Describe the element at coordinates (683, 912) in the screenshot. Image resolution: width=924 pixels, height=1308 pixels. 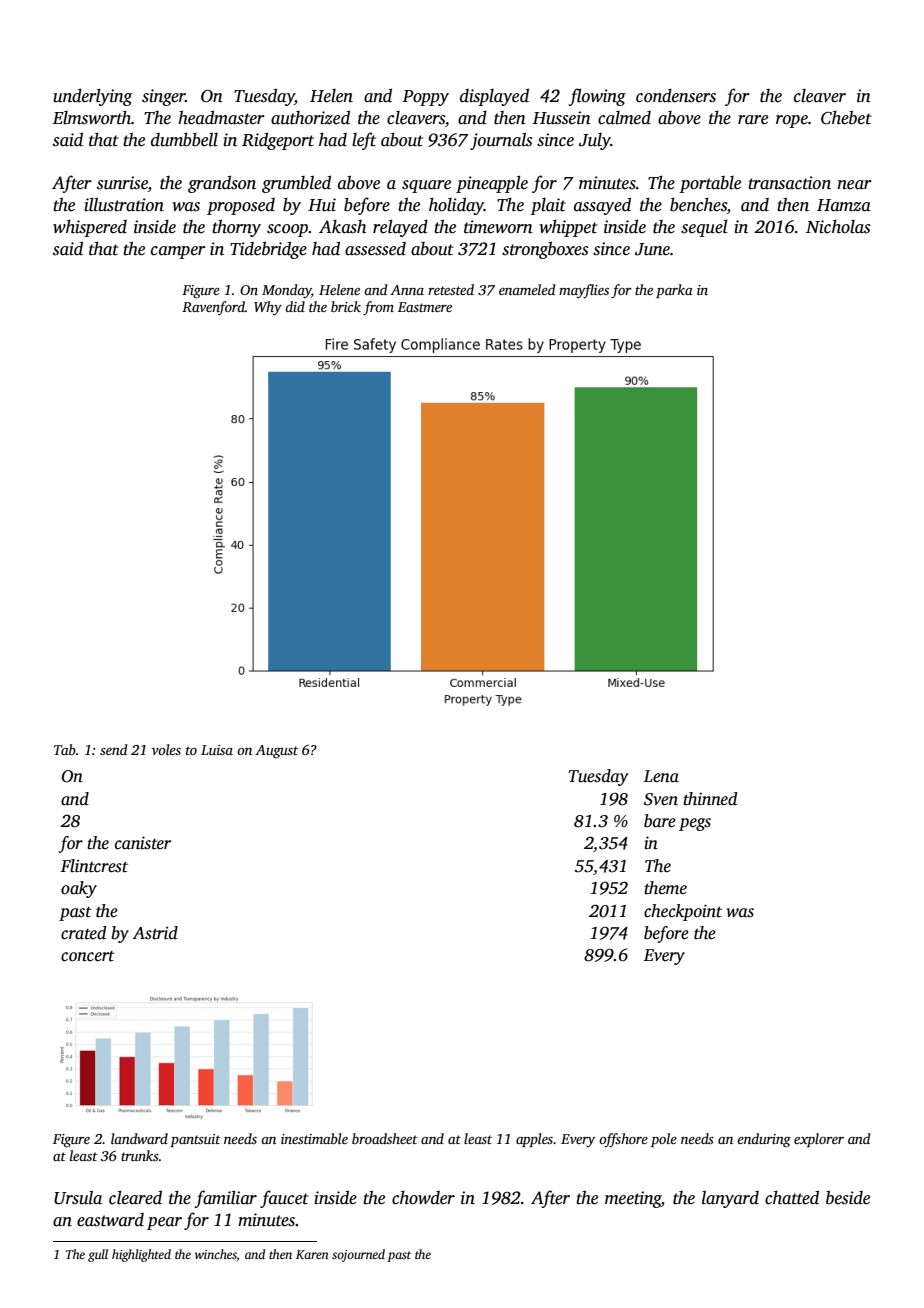
I see `checkpoint` at that location.
